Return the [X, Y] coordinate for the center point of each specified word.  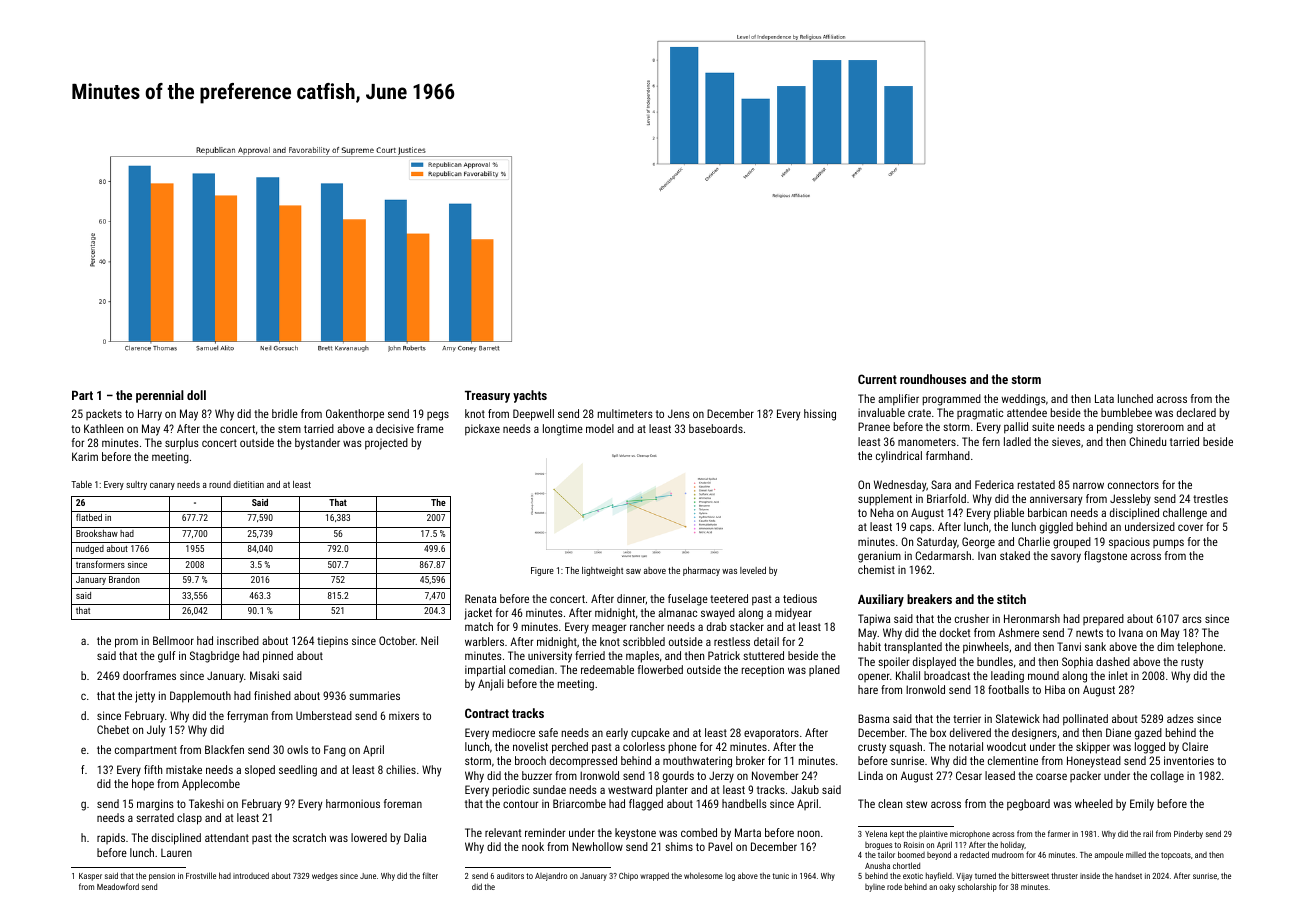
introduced [251, 875]
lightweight [602, 571]
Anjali [491, 685]
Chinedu [1147, 441]
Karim [85, 456]
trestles [1210, 498]
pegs [438, 416]
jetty [145, 697]
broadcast [947, 675]
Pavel [720, 846]
